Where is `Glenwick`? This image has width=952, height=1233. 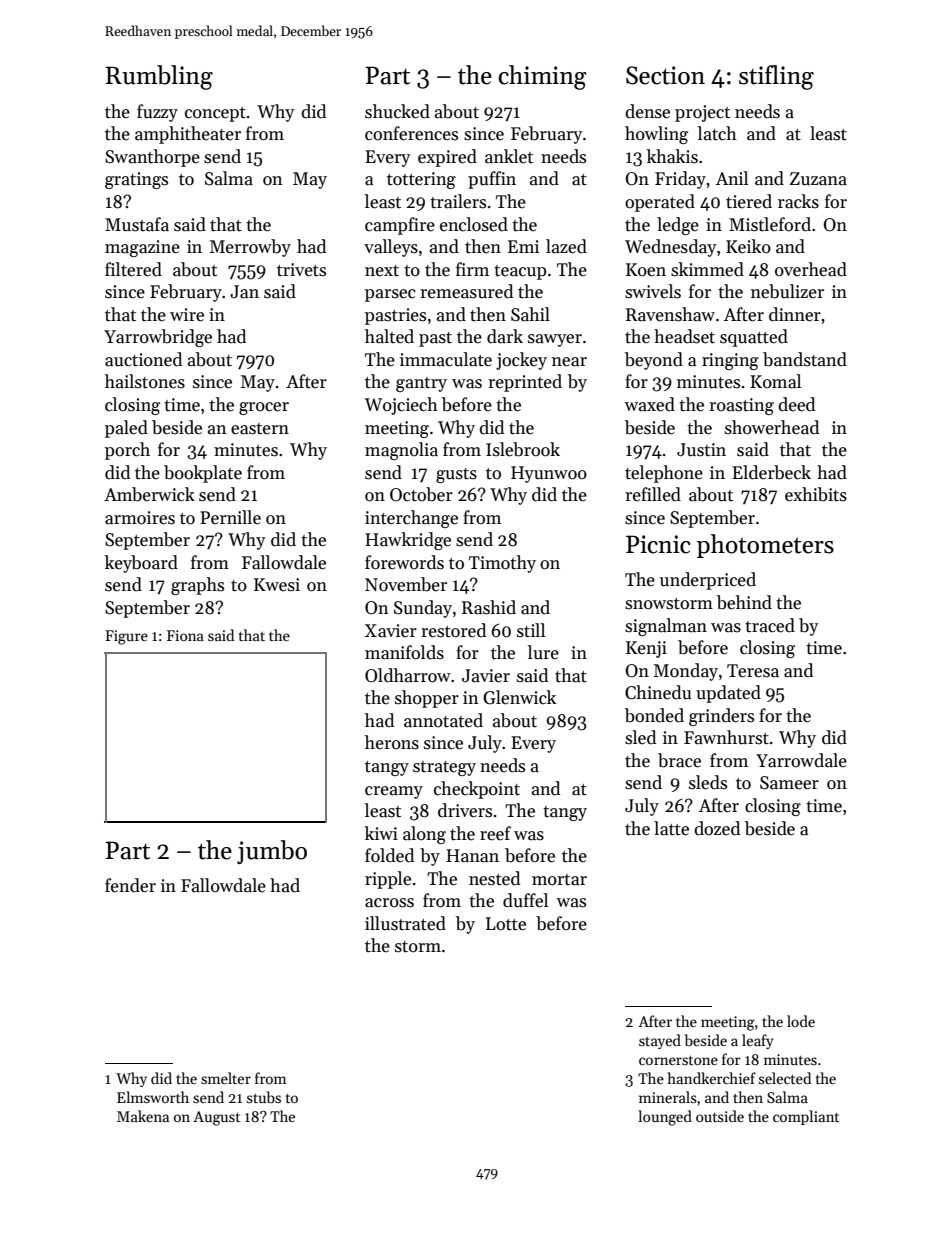
Glenwick is located at coordinates (519, 697).
